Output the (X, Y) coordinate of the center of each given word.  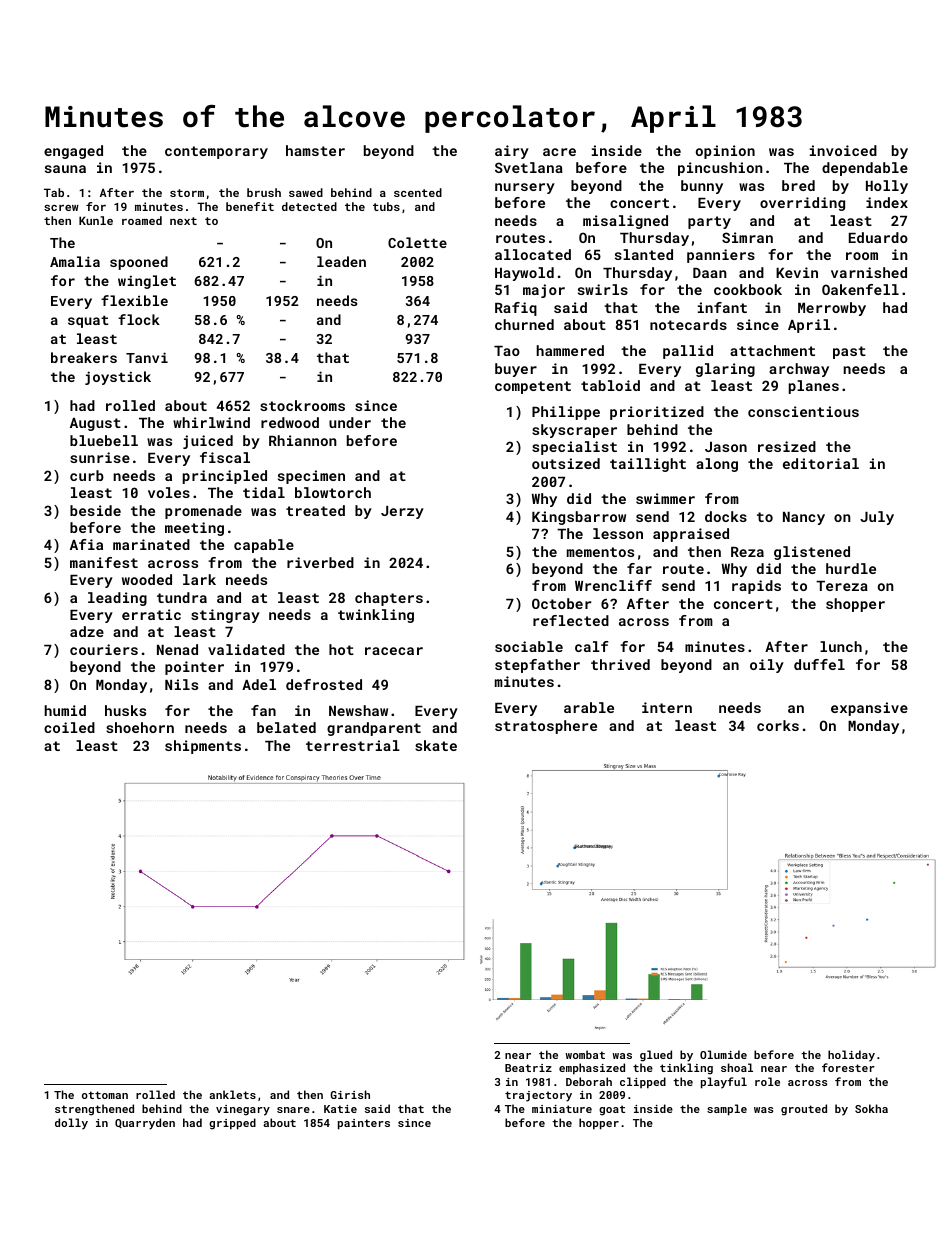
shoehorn (140, 727)
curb (87, 475)
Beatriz (528, 1068)
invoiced (843, 150)
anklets (232, 1094)
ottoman (105, 1095)
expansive (869, 709)
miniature (562, 1109)
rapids (756, 587)
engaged (73, 152)
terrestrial (353, 745)
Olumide (723, 1054)
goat (612, 1110)
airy (512, 152)
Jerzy (402, 512)
